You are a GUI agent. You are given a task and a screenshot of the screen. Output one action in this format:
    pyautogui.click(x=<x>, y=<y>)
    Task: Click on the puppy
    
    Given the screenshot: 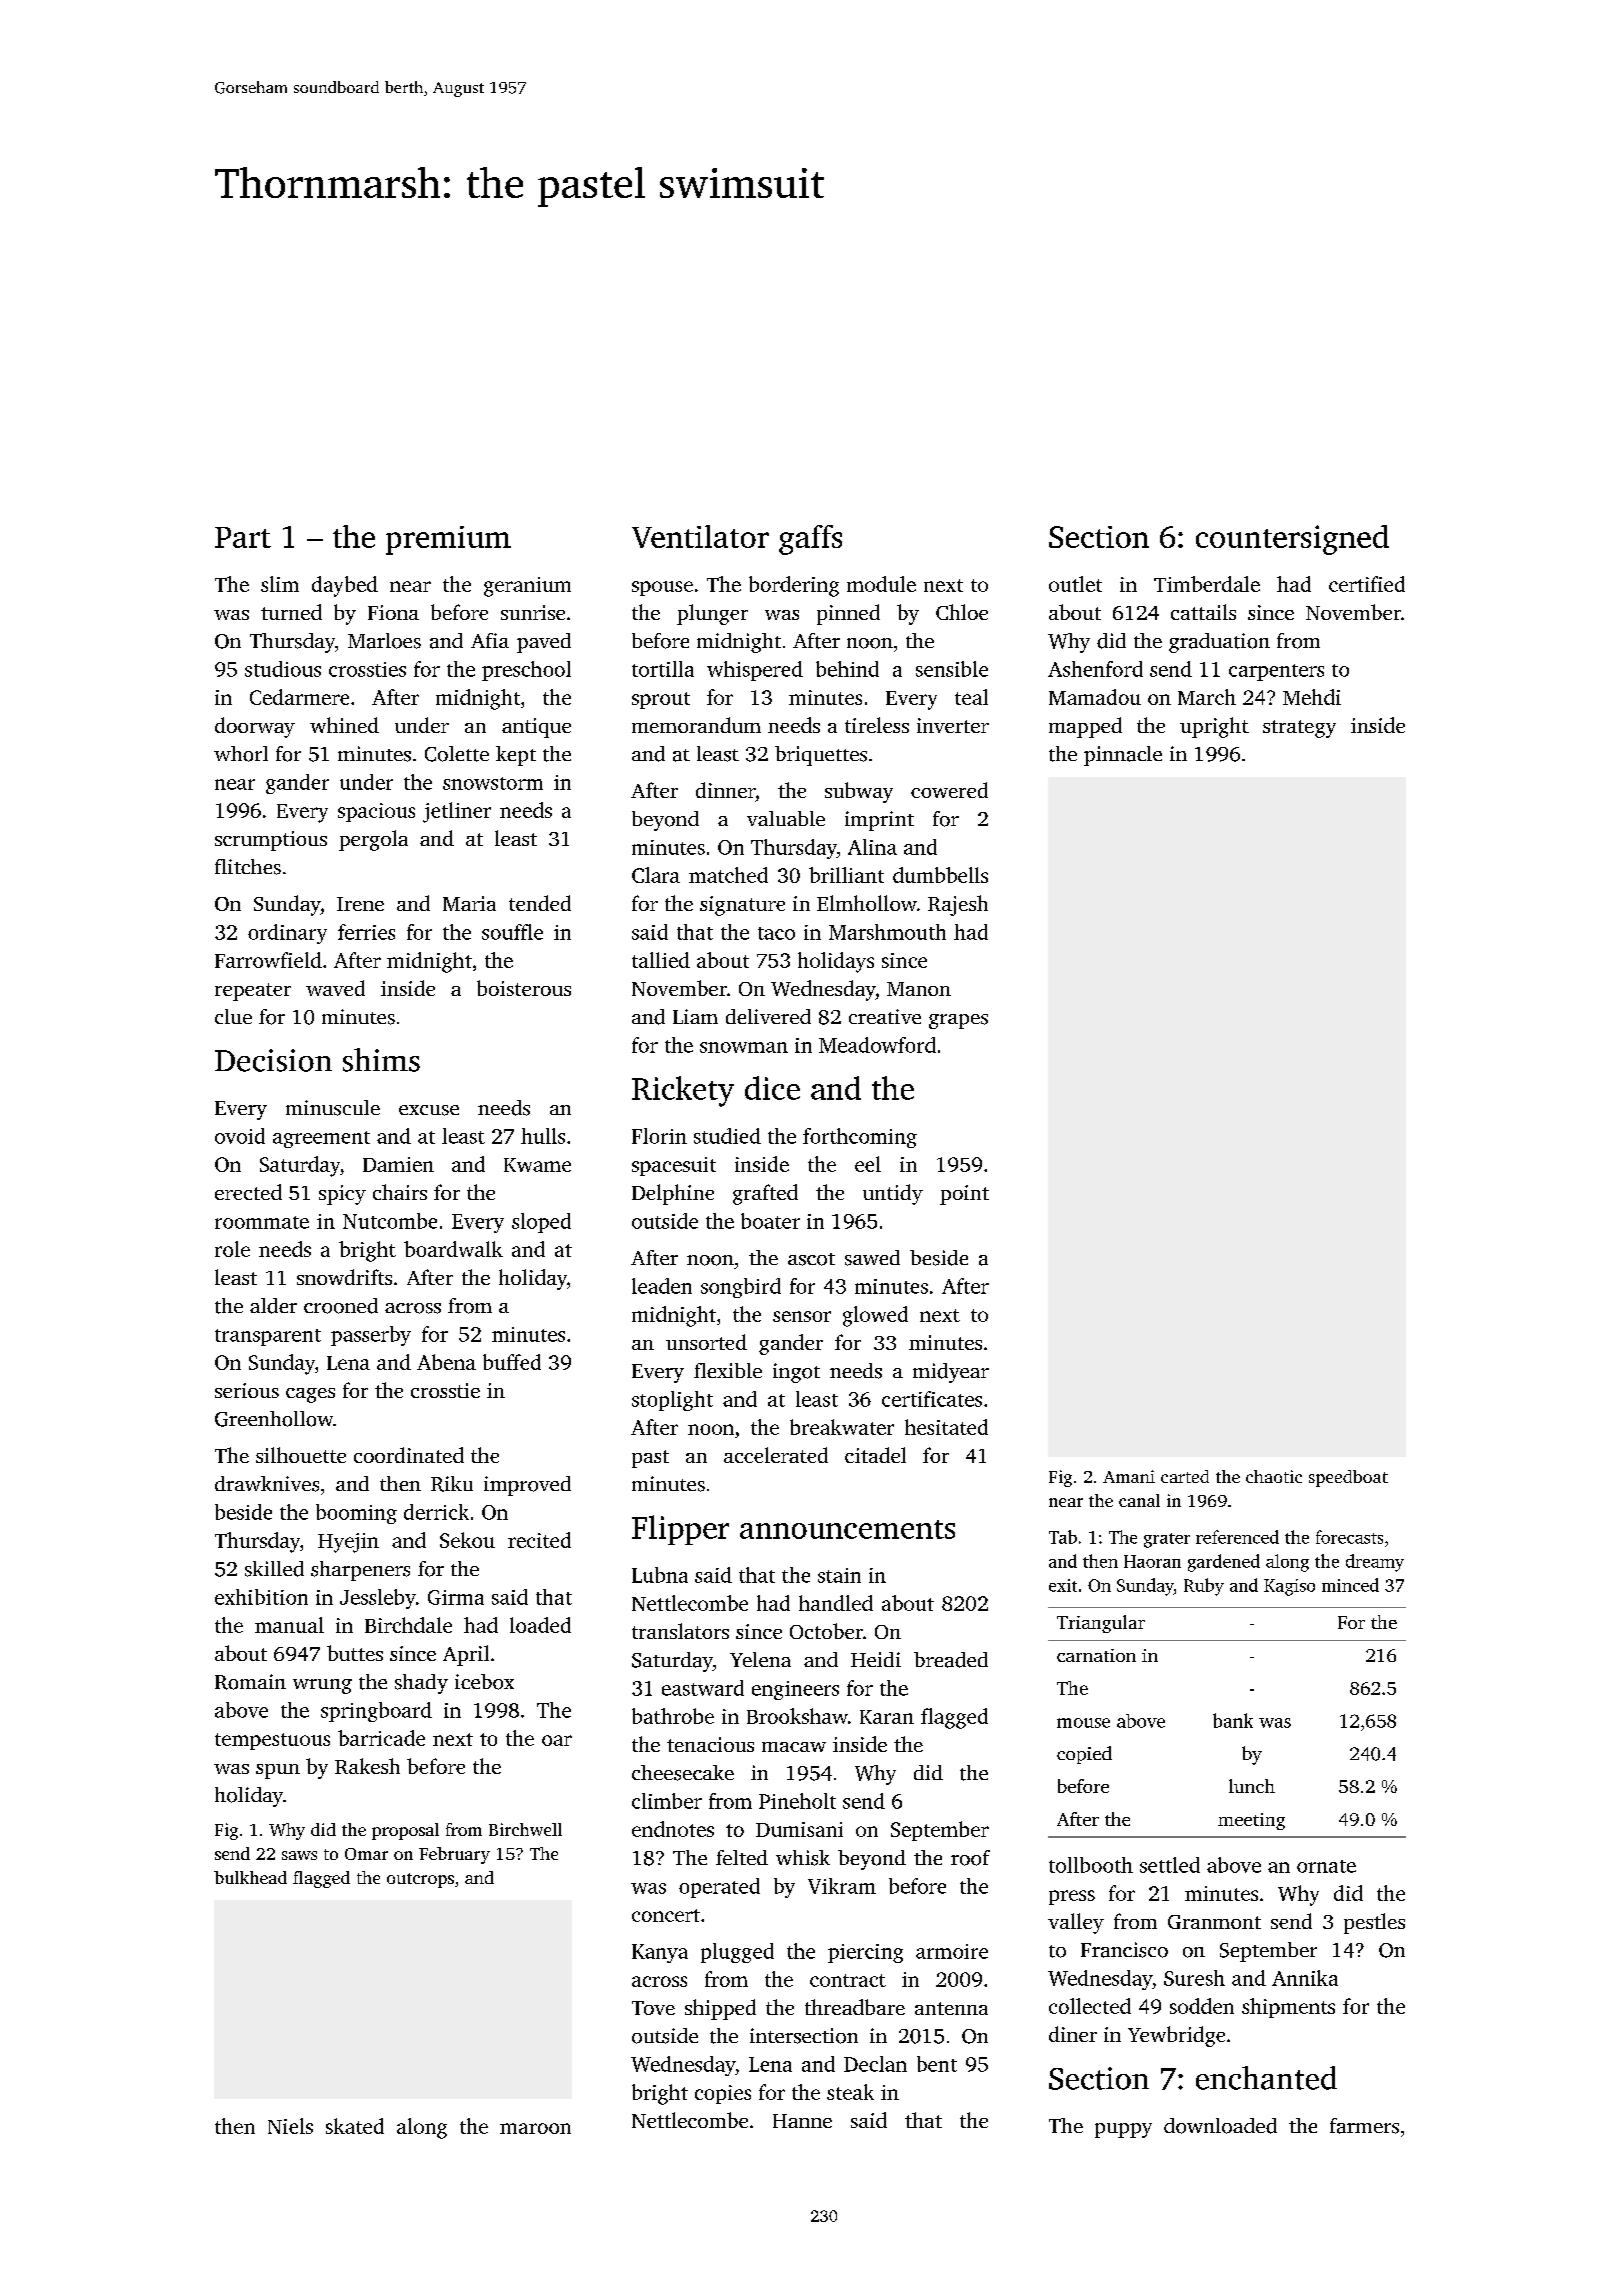 What is the action you would take?
    pyautogui.click(x=1123, y=2130)
